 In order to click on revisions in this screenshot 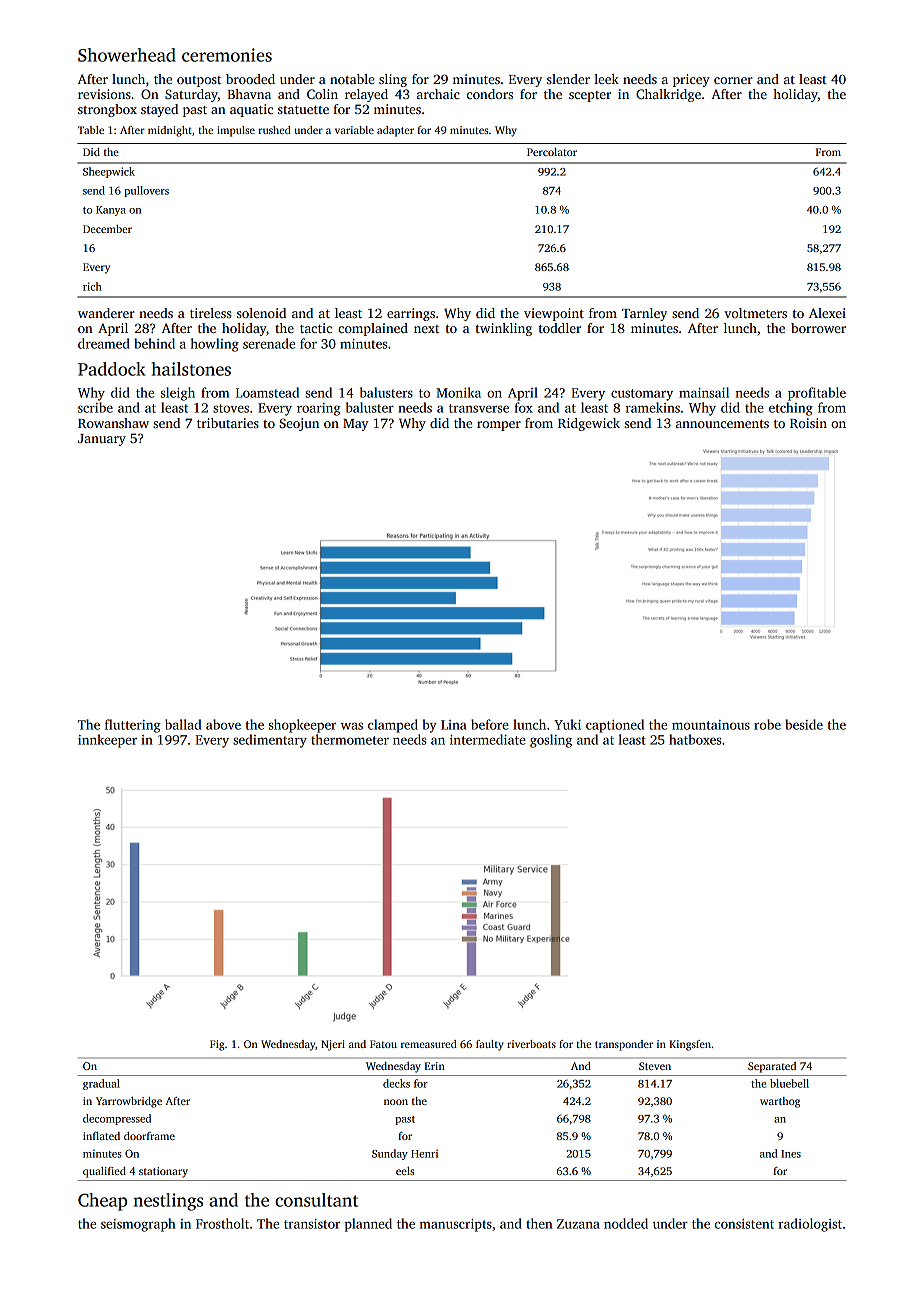, I will do `click(104, 94)`.
